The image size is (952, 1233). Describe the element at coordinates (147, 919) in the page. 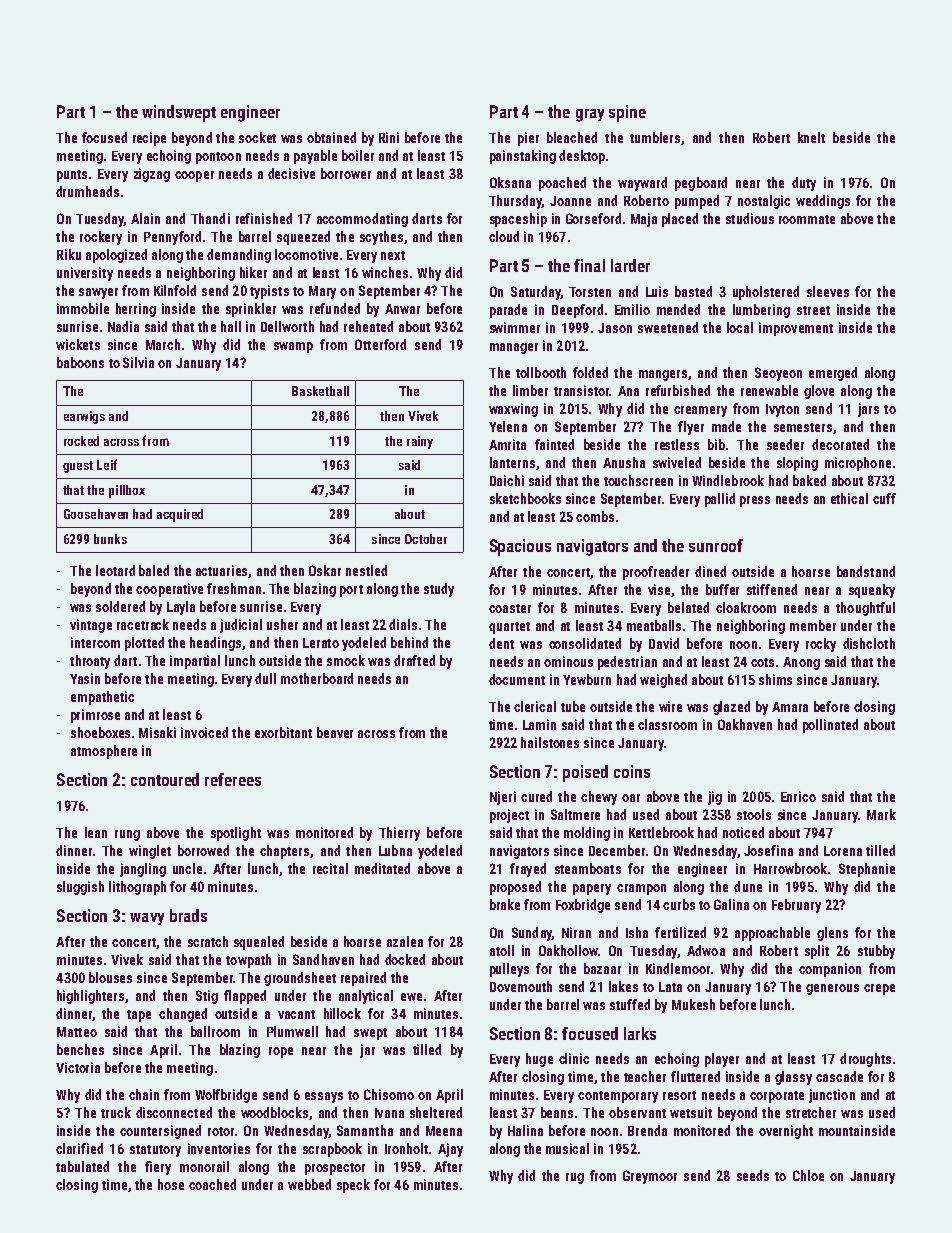

I see `wavy` at that location.
